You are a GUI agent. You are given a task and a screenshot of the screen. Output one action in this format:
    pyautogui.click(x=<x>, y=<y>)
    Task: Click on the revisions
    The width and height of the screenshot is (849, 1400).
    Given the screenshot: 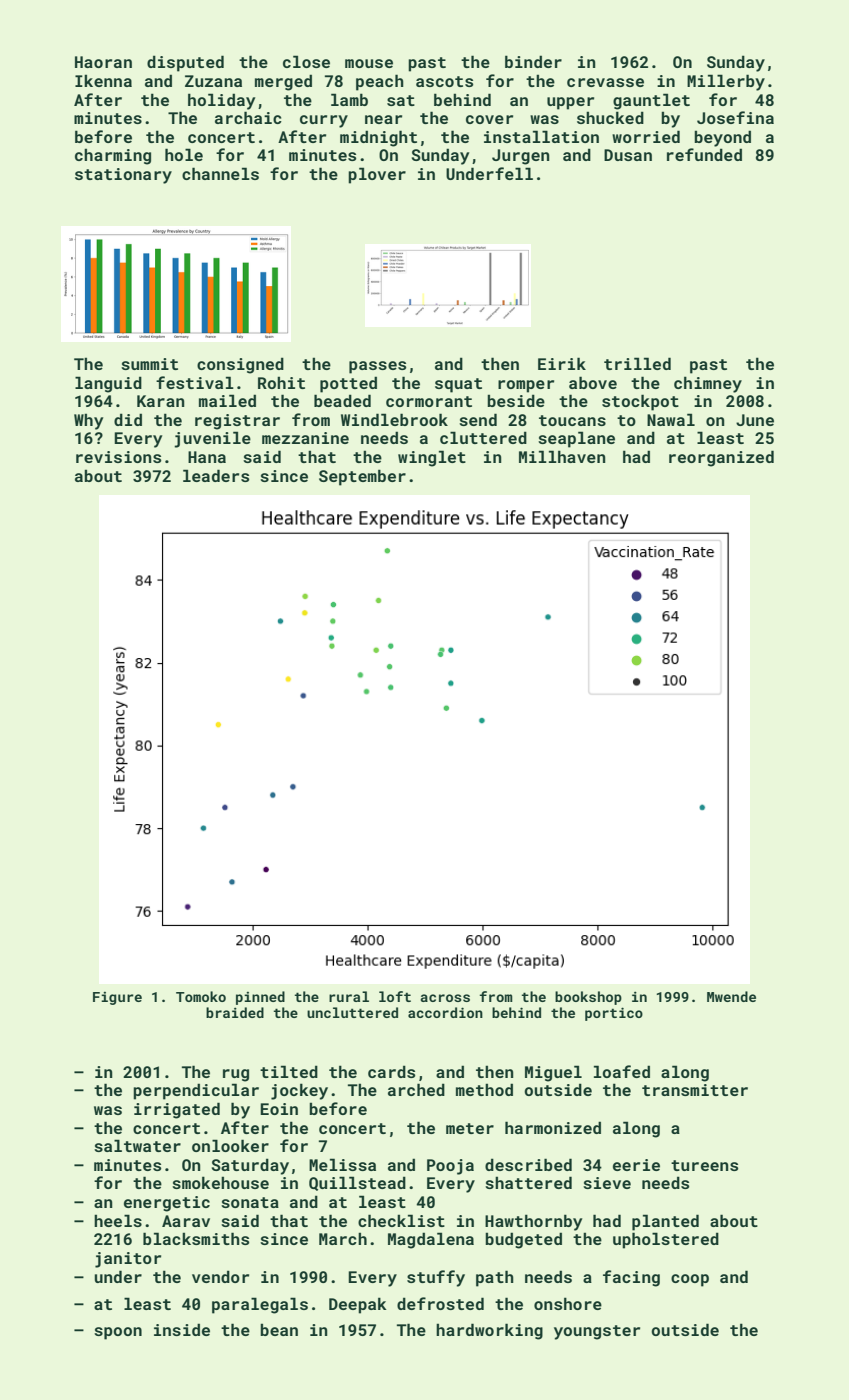 What is the action you would take?
    pyautogui.click(x=118, y=457)
